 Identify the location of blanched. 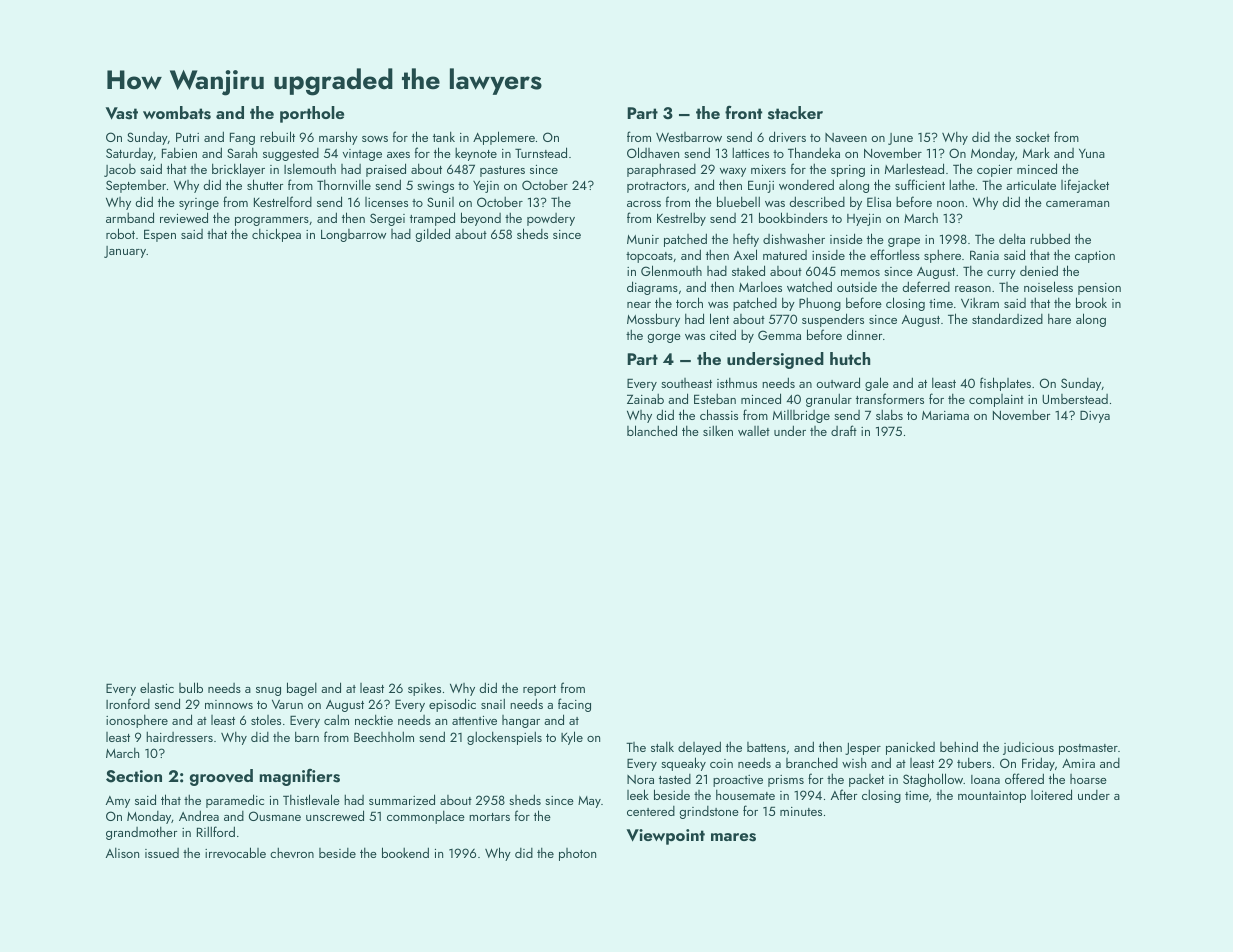
(652, 430).
